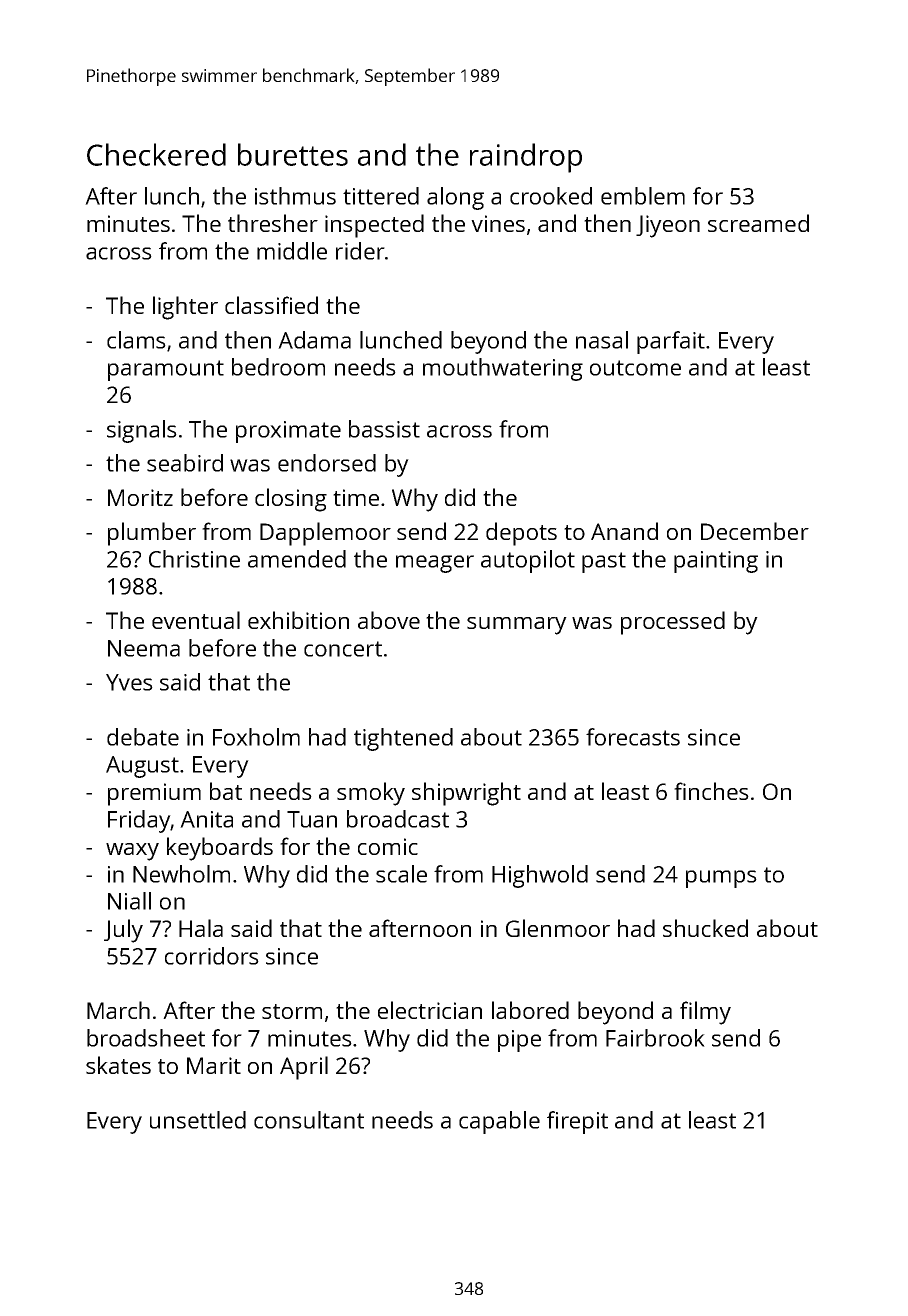  What do you see at coordinates (705, 928) in the page?
I see `shucked` at bounding box center [705, 928].
